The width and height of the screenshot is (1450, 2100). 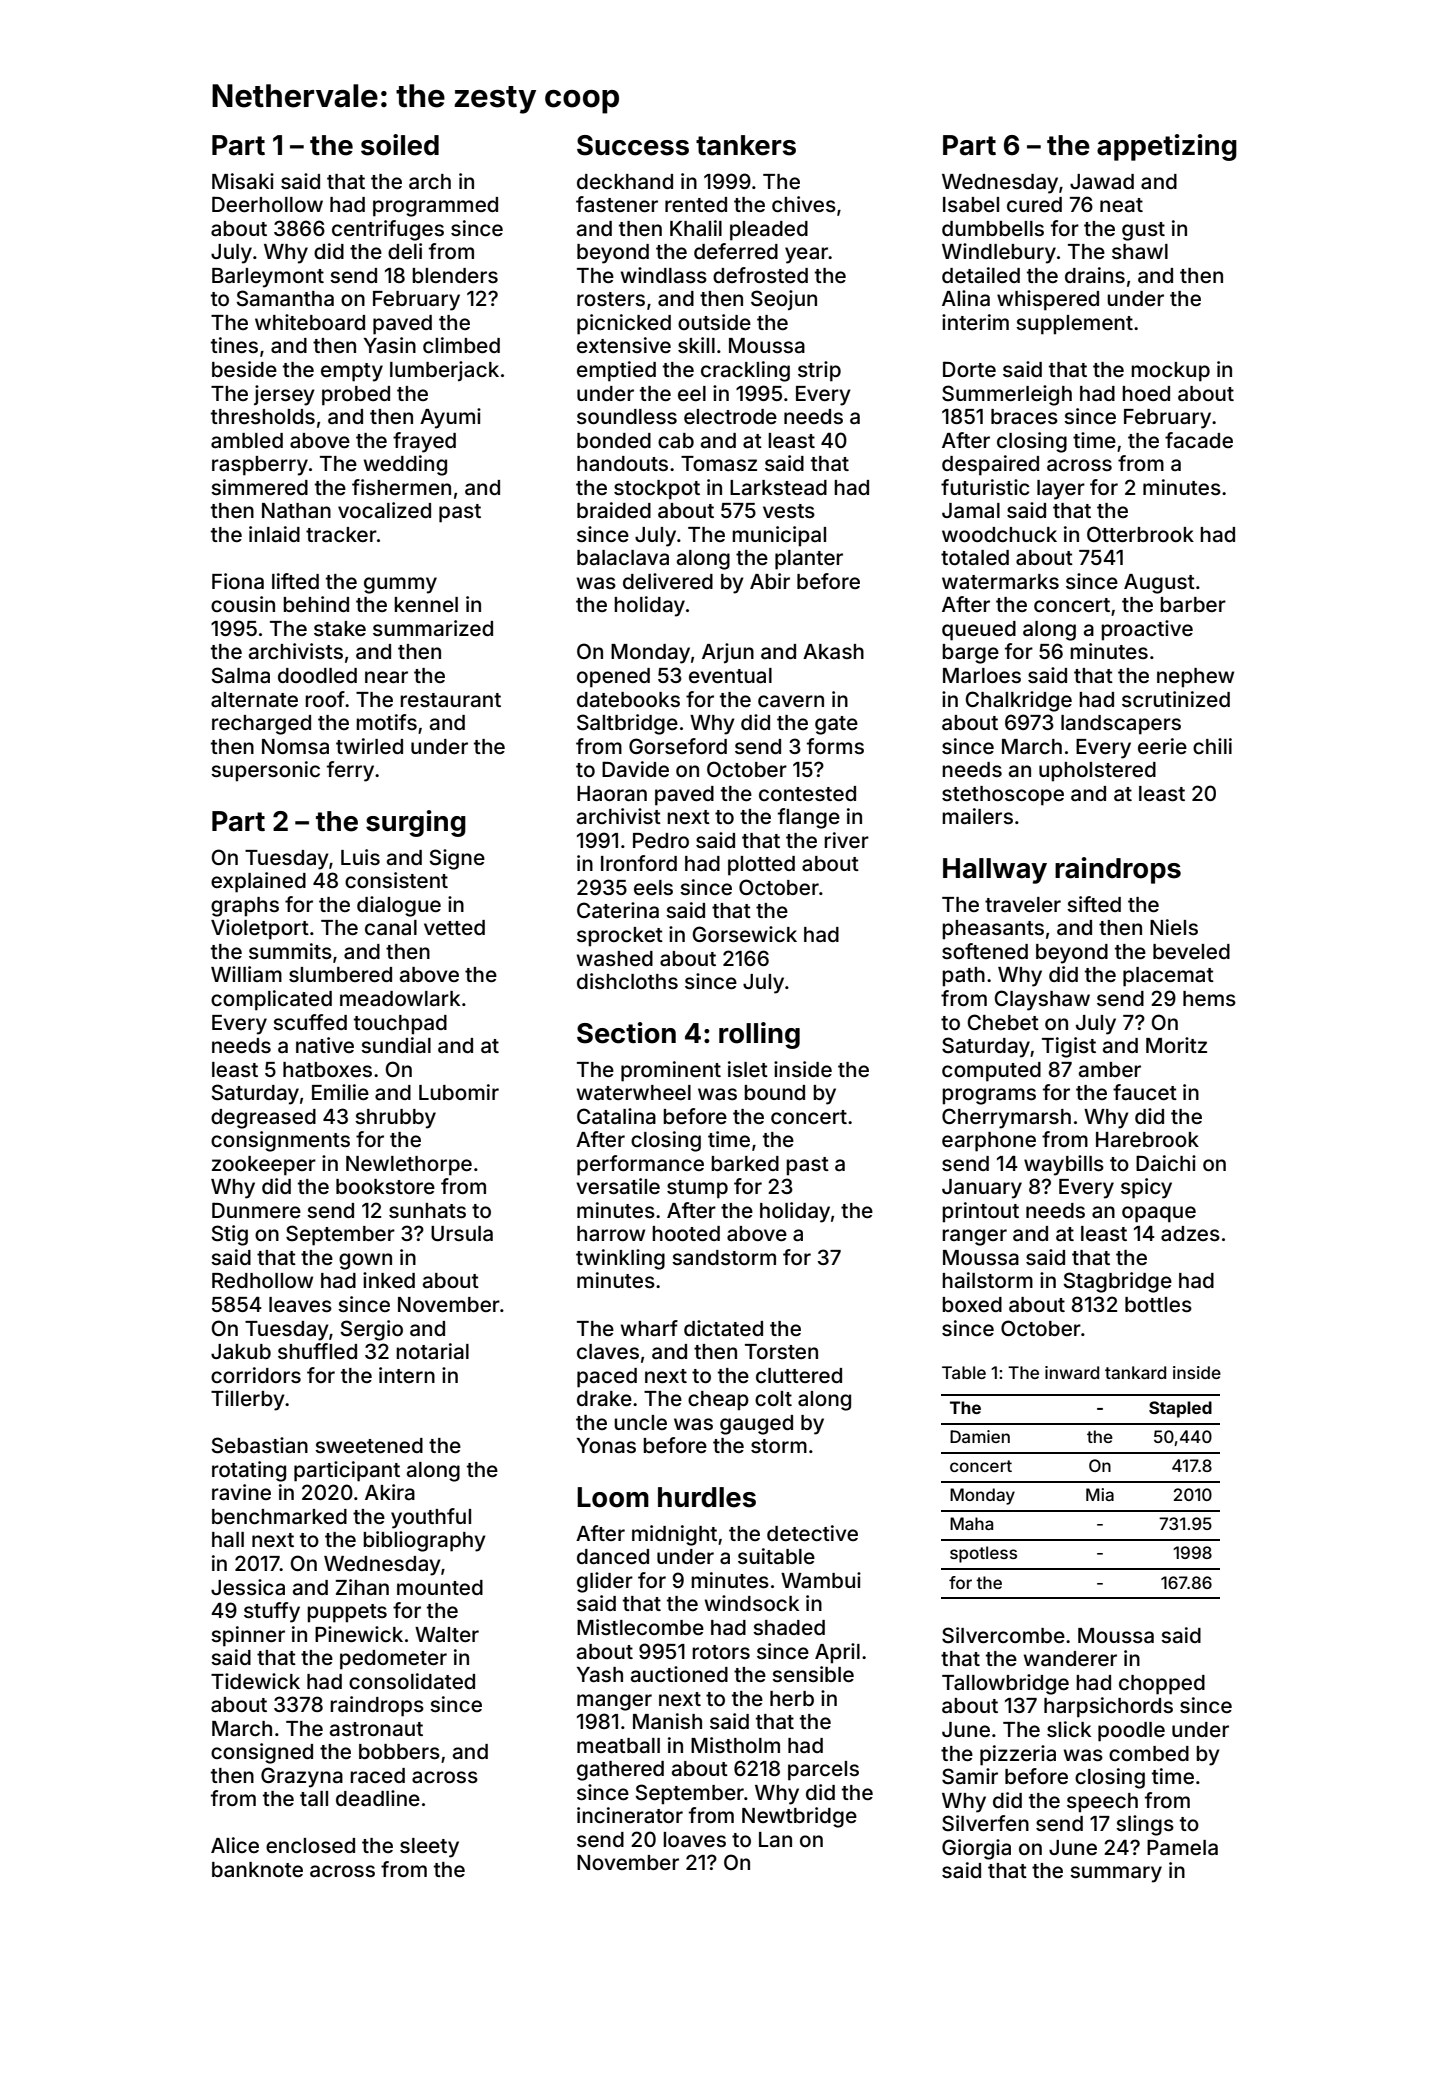 What do you see at coordinates (1158, 1304) in the screenshot?
I see `bottles` at bounding box center [1158, 1304].
